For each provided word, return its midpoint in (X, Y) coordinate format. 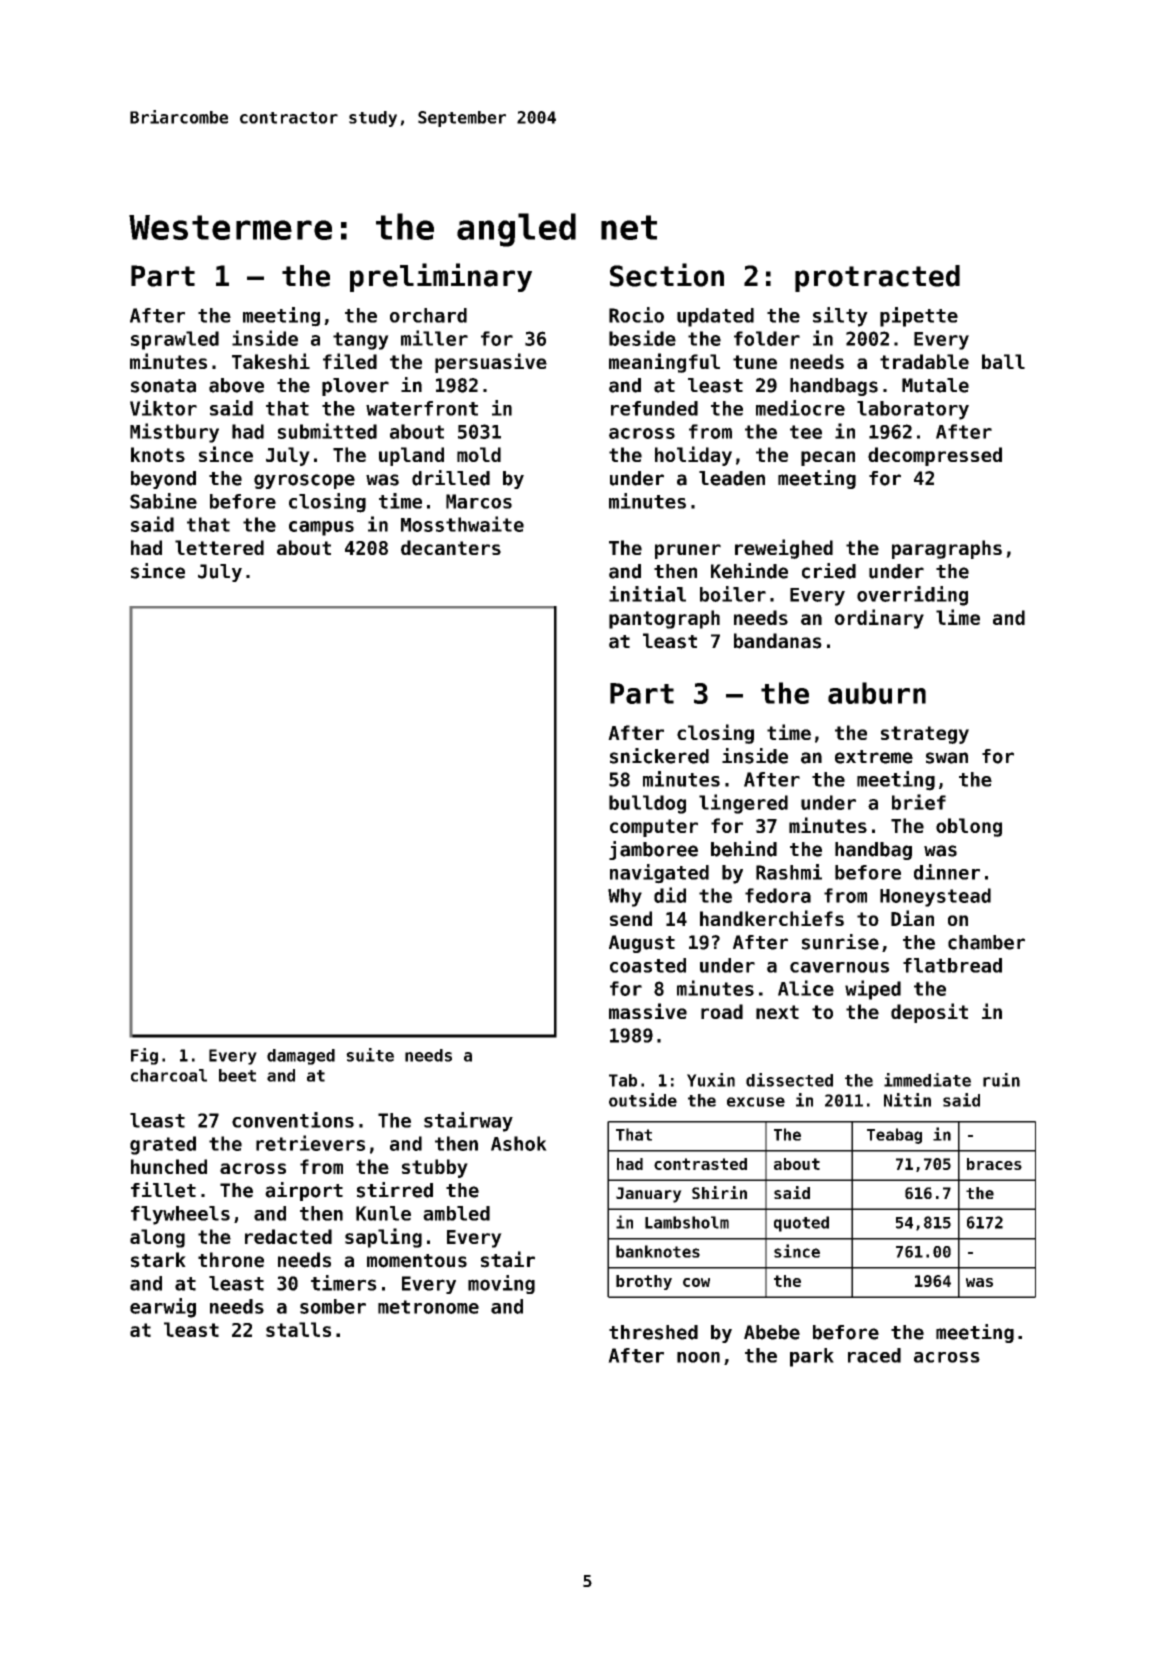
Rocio (636, 315)
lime (958, 617)
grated (163, 1145)
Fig (144, 1056)
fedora (778, 895)
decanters (451, 547)
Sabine (163, 501)
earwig (163, 1308)
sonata (163, 386)
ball (1003, 361)
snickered (659, 756)
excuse (756, 1102)
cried (829, 571)
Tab (623, 1080)
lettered (219, 547)
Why (625, 897)
